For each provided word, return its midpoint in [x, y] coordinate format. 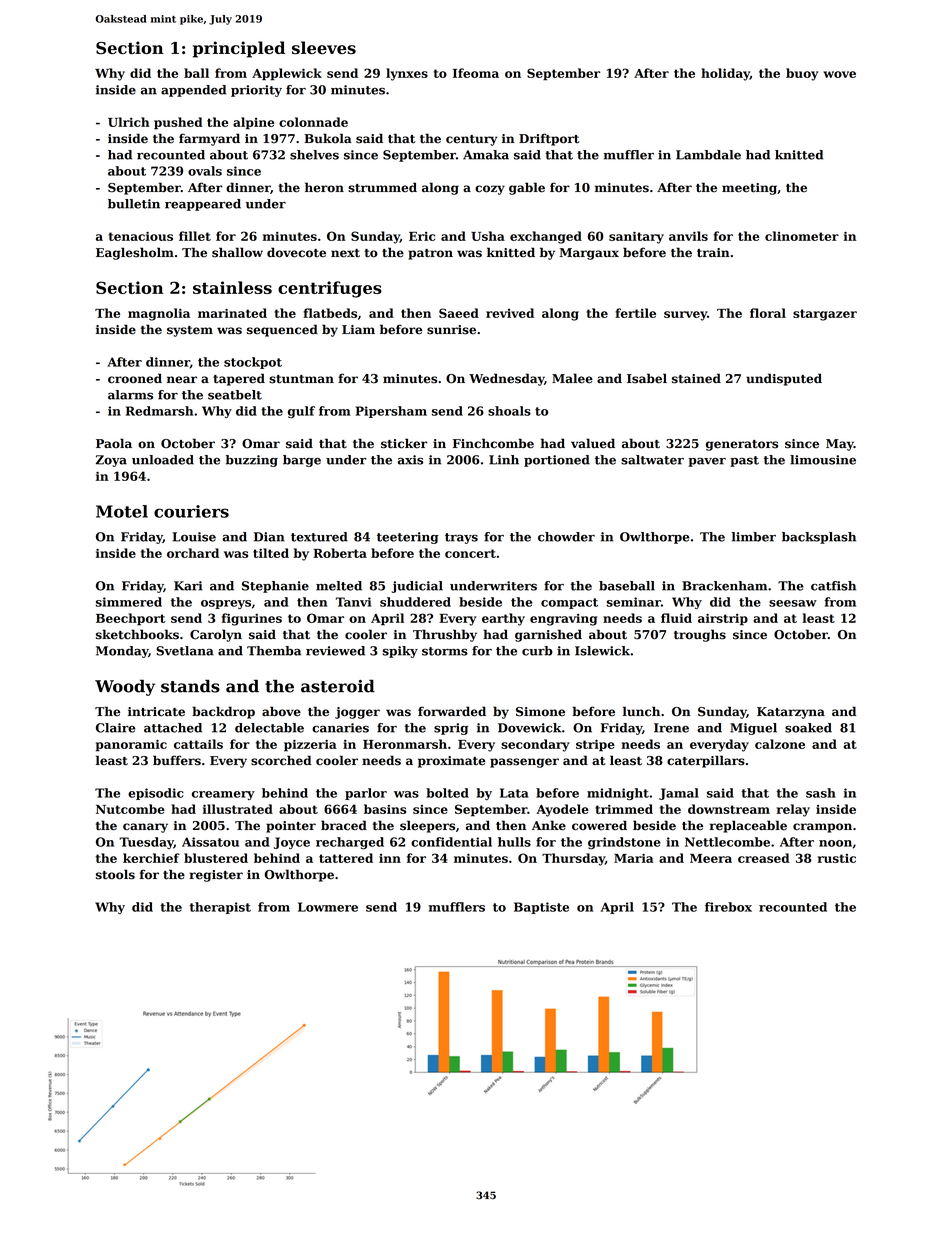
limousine [823, 460]
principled [239, 49]
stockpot [253, 363]
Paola [114, 443]
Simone [540, 712]
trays [461, 538]
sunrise [451, 330]
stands [190, 686]
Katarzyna [791, 713]
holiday [725, 74]
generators [742, 445]
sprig [451, 729]
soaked [808, 728]
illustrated [238, 809]
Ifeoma [476, 73]
